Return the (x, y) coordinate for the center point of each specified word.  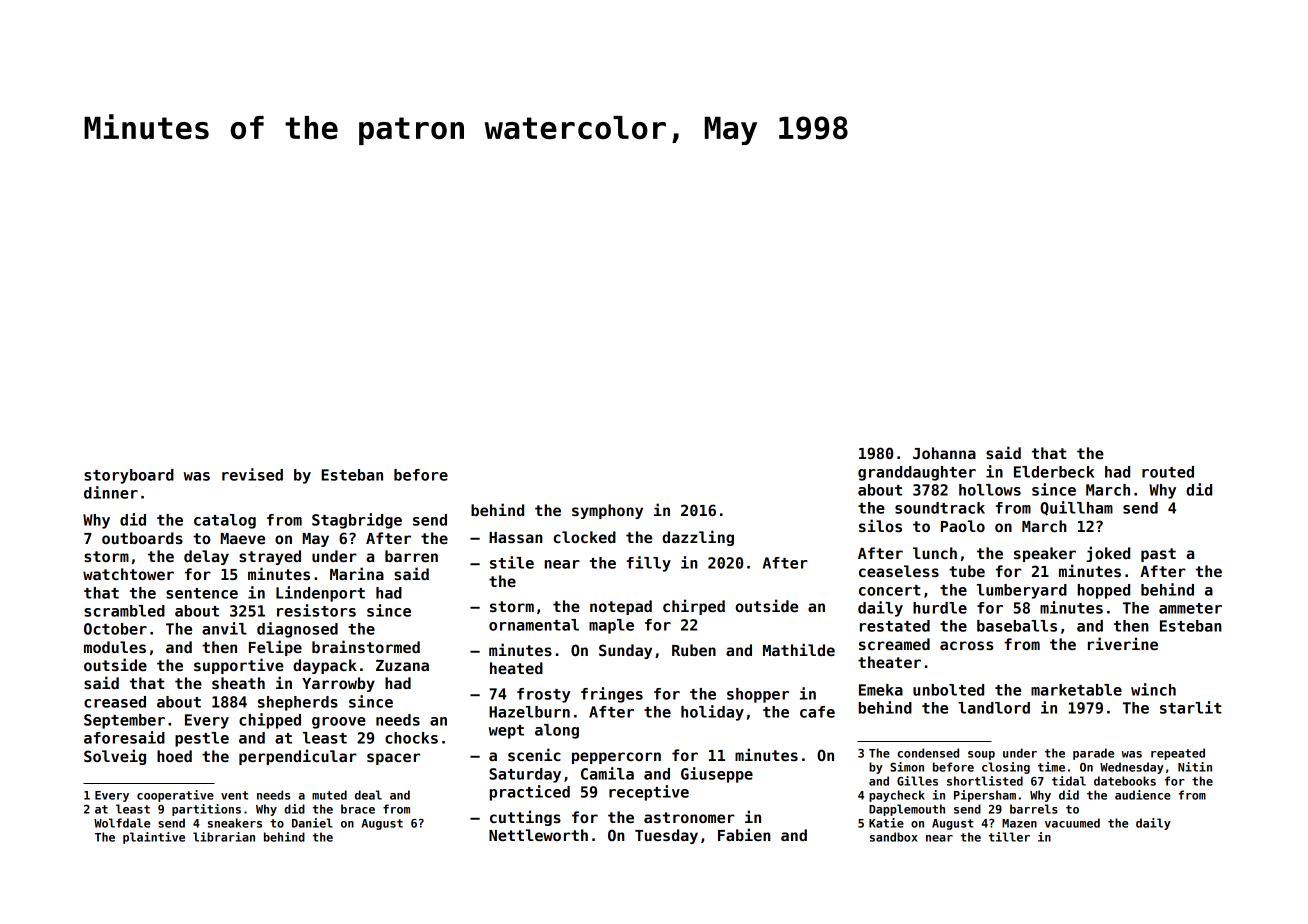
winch (1153, 689)
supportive (239, 666)
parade (1093, 754)
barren (411, 556)
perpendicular (298, 757)
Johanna (944, 453)
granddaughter (917, 473)
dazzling (698, 538)
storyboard (129, 476)
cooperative (175, 796)
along (557, 731)
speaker (1045, 554)
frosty (543, 695)
